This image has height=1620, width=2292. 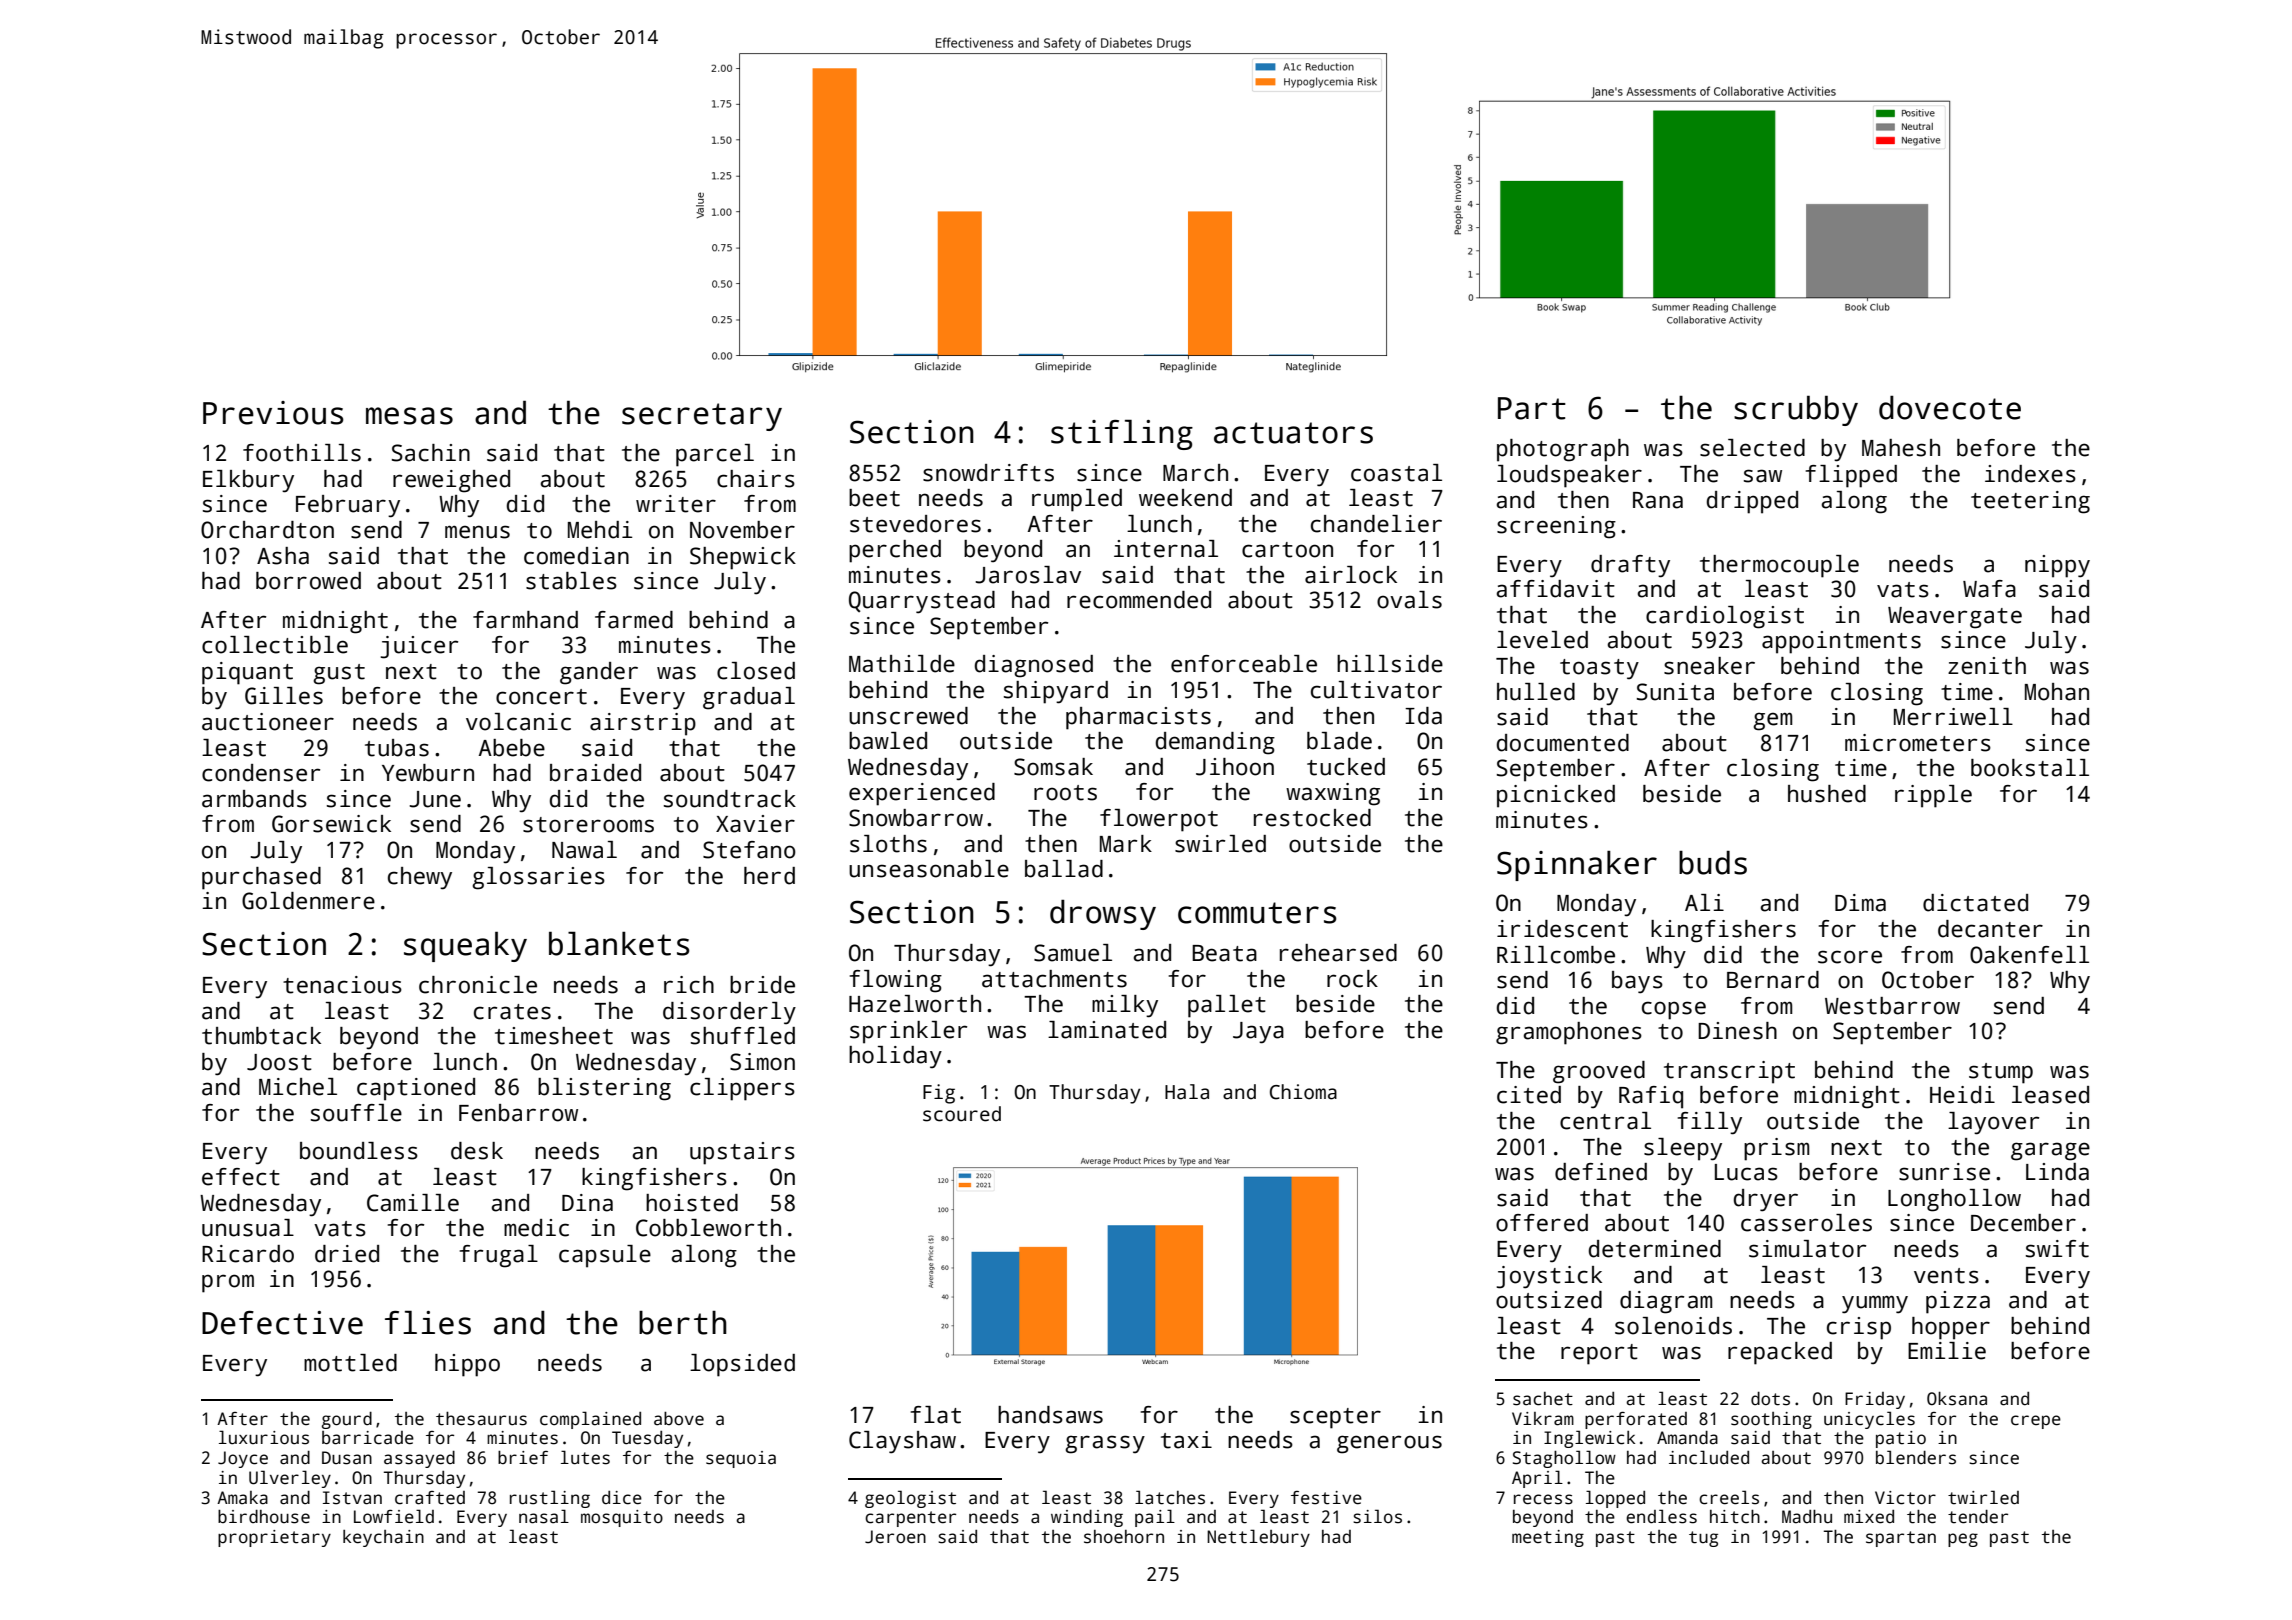 What do you see at coordinates (298, 1087) in the image?
I see `Michel` at bounding box center [298, 1087].
